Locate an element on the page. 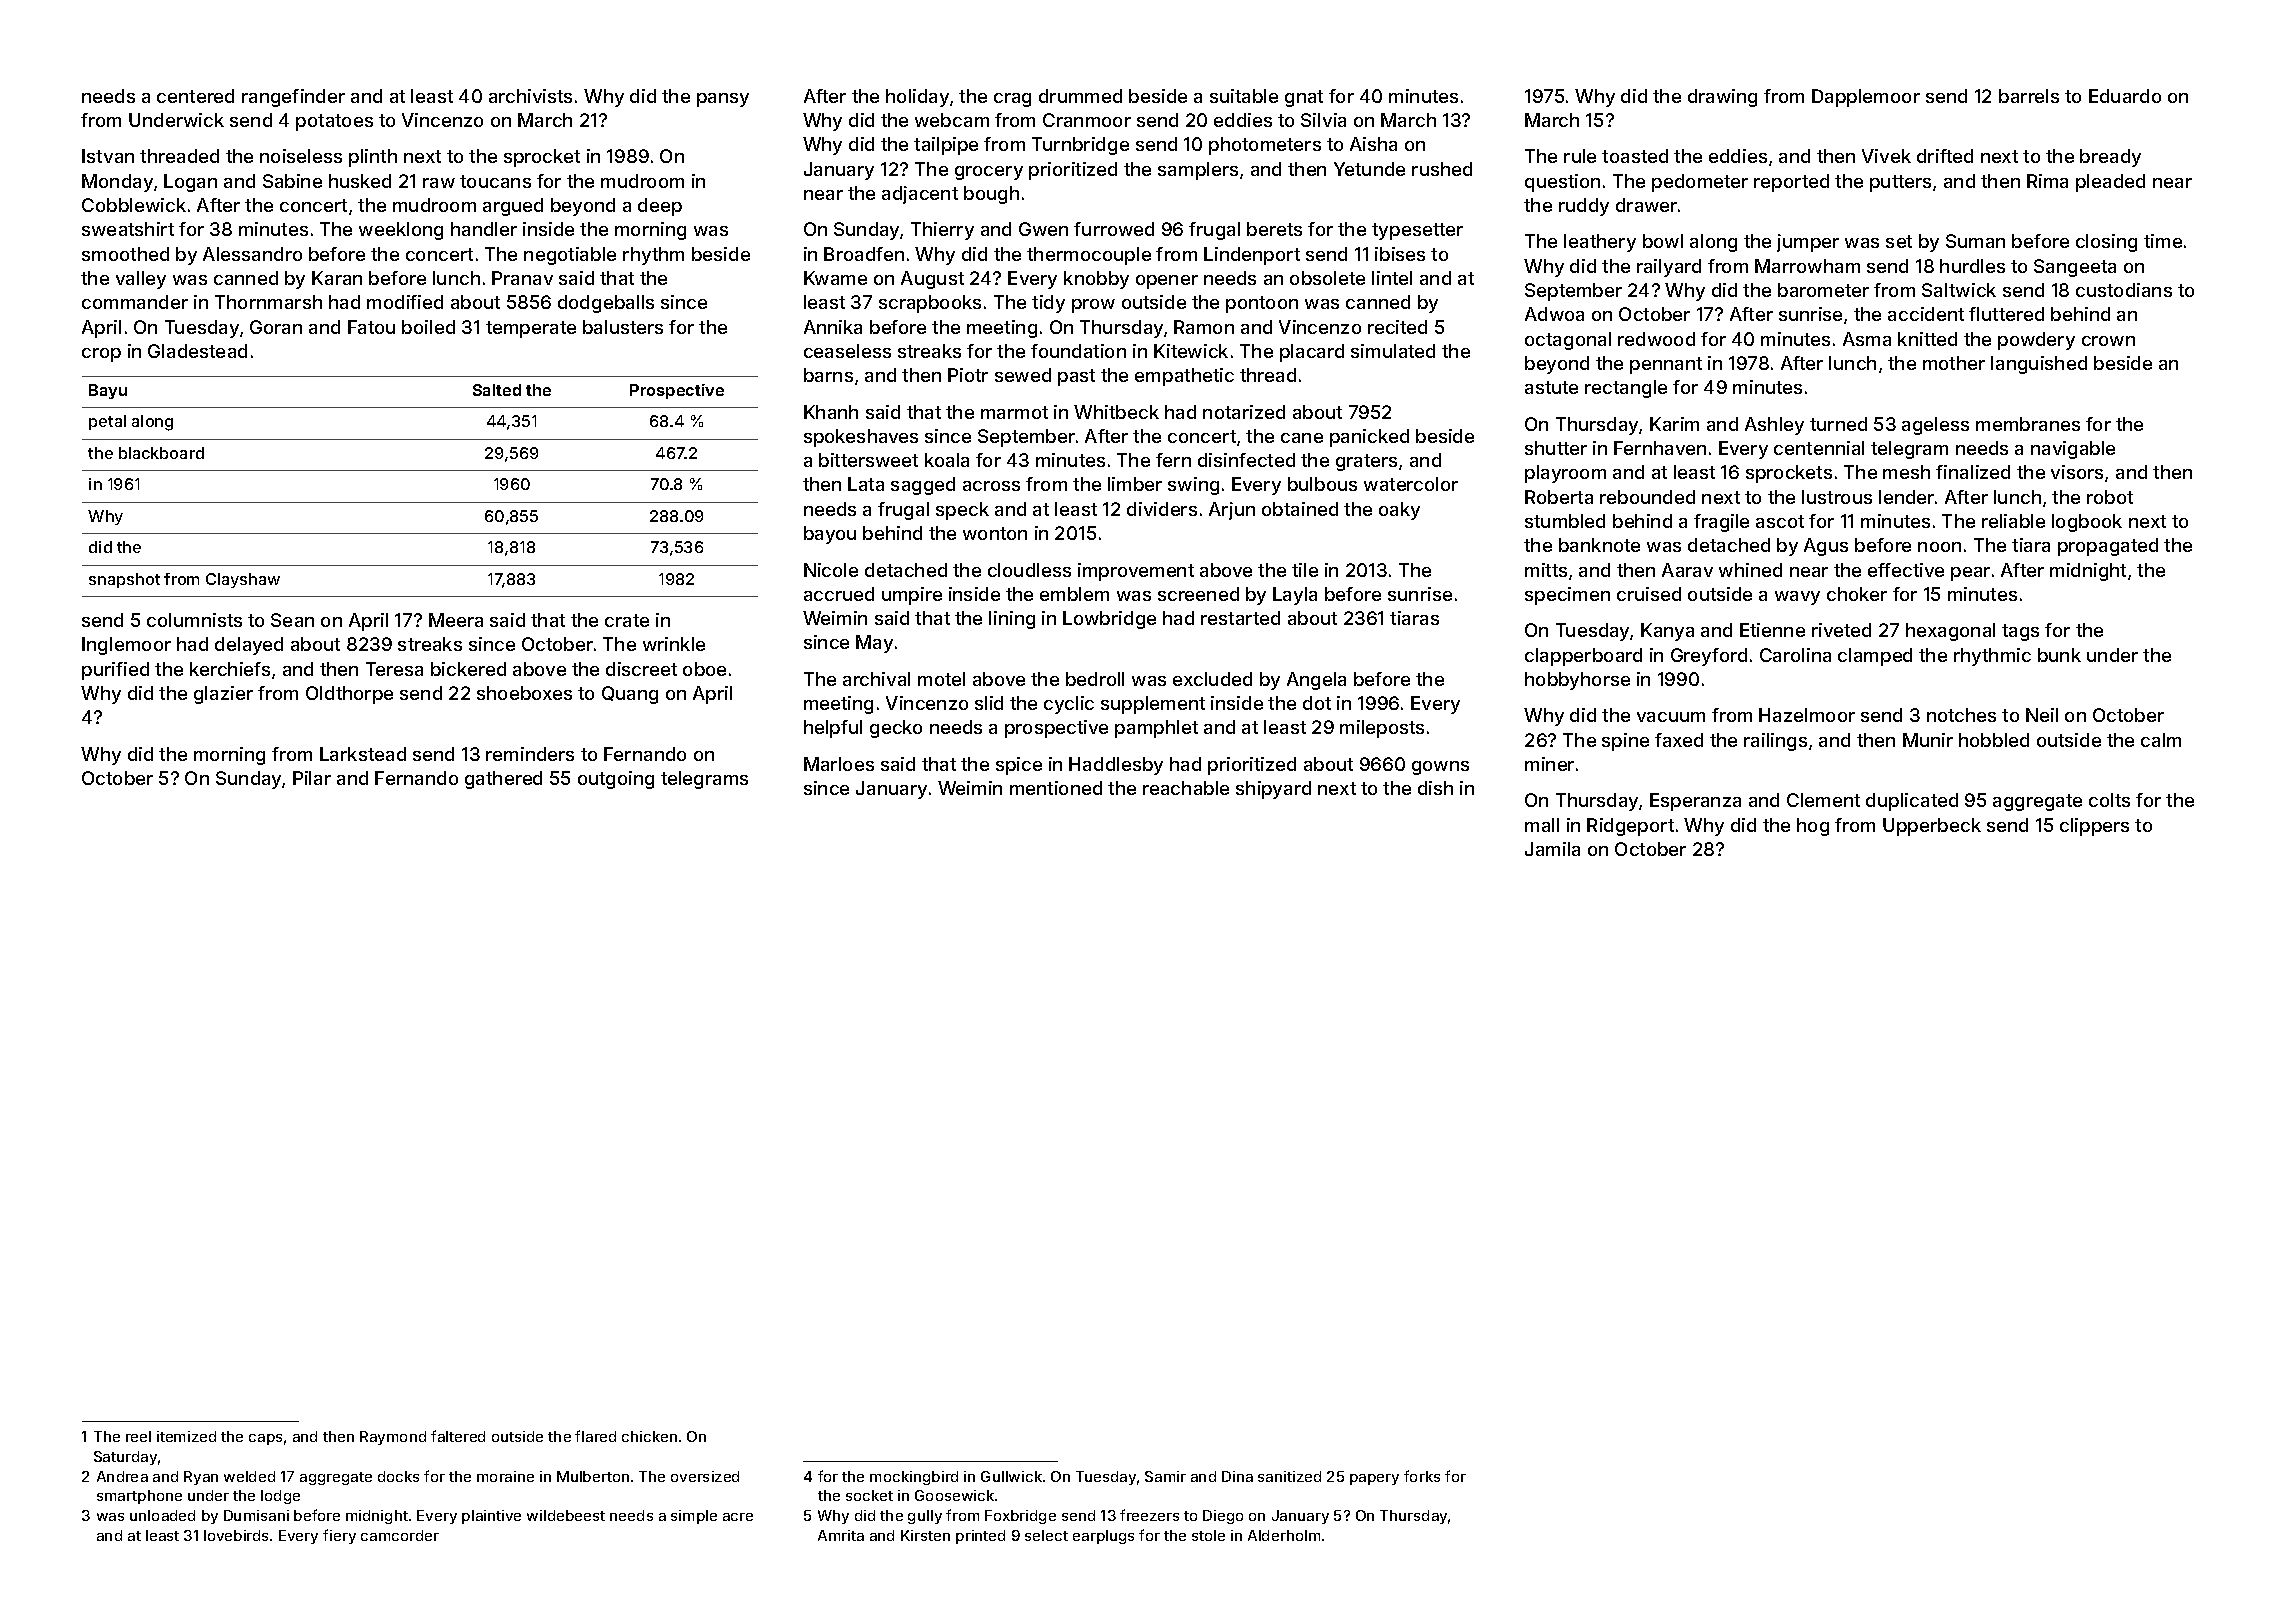  ceaseless is located at coordinates (847, 351).
